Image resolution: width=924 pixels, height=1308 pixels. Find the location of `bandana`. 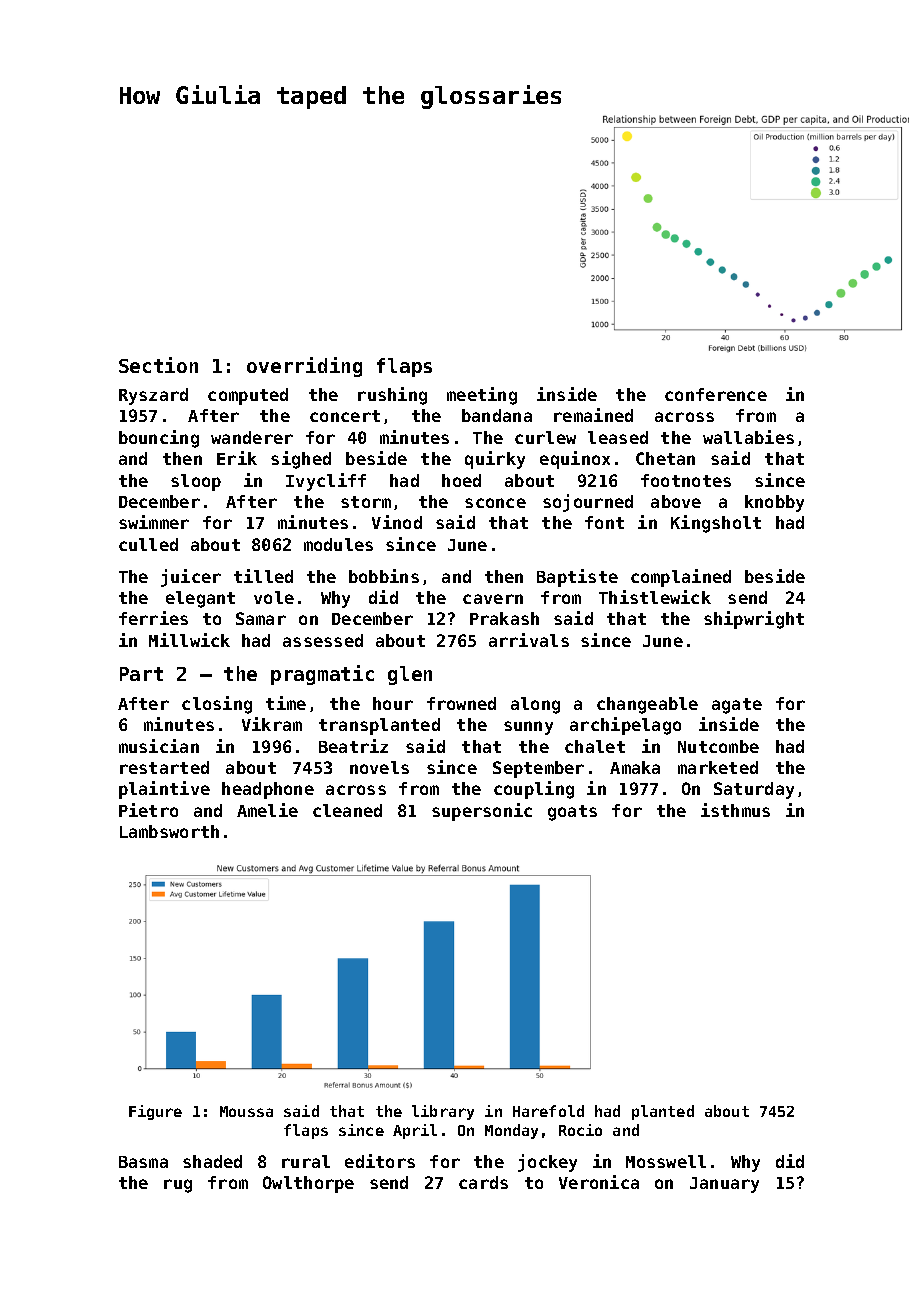

bandana is located at coordinates (497, 415).
